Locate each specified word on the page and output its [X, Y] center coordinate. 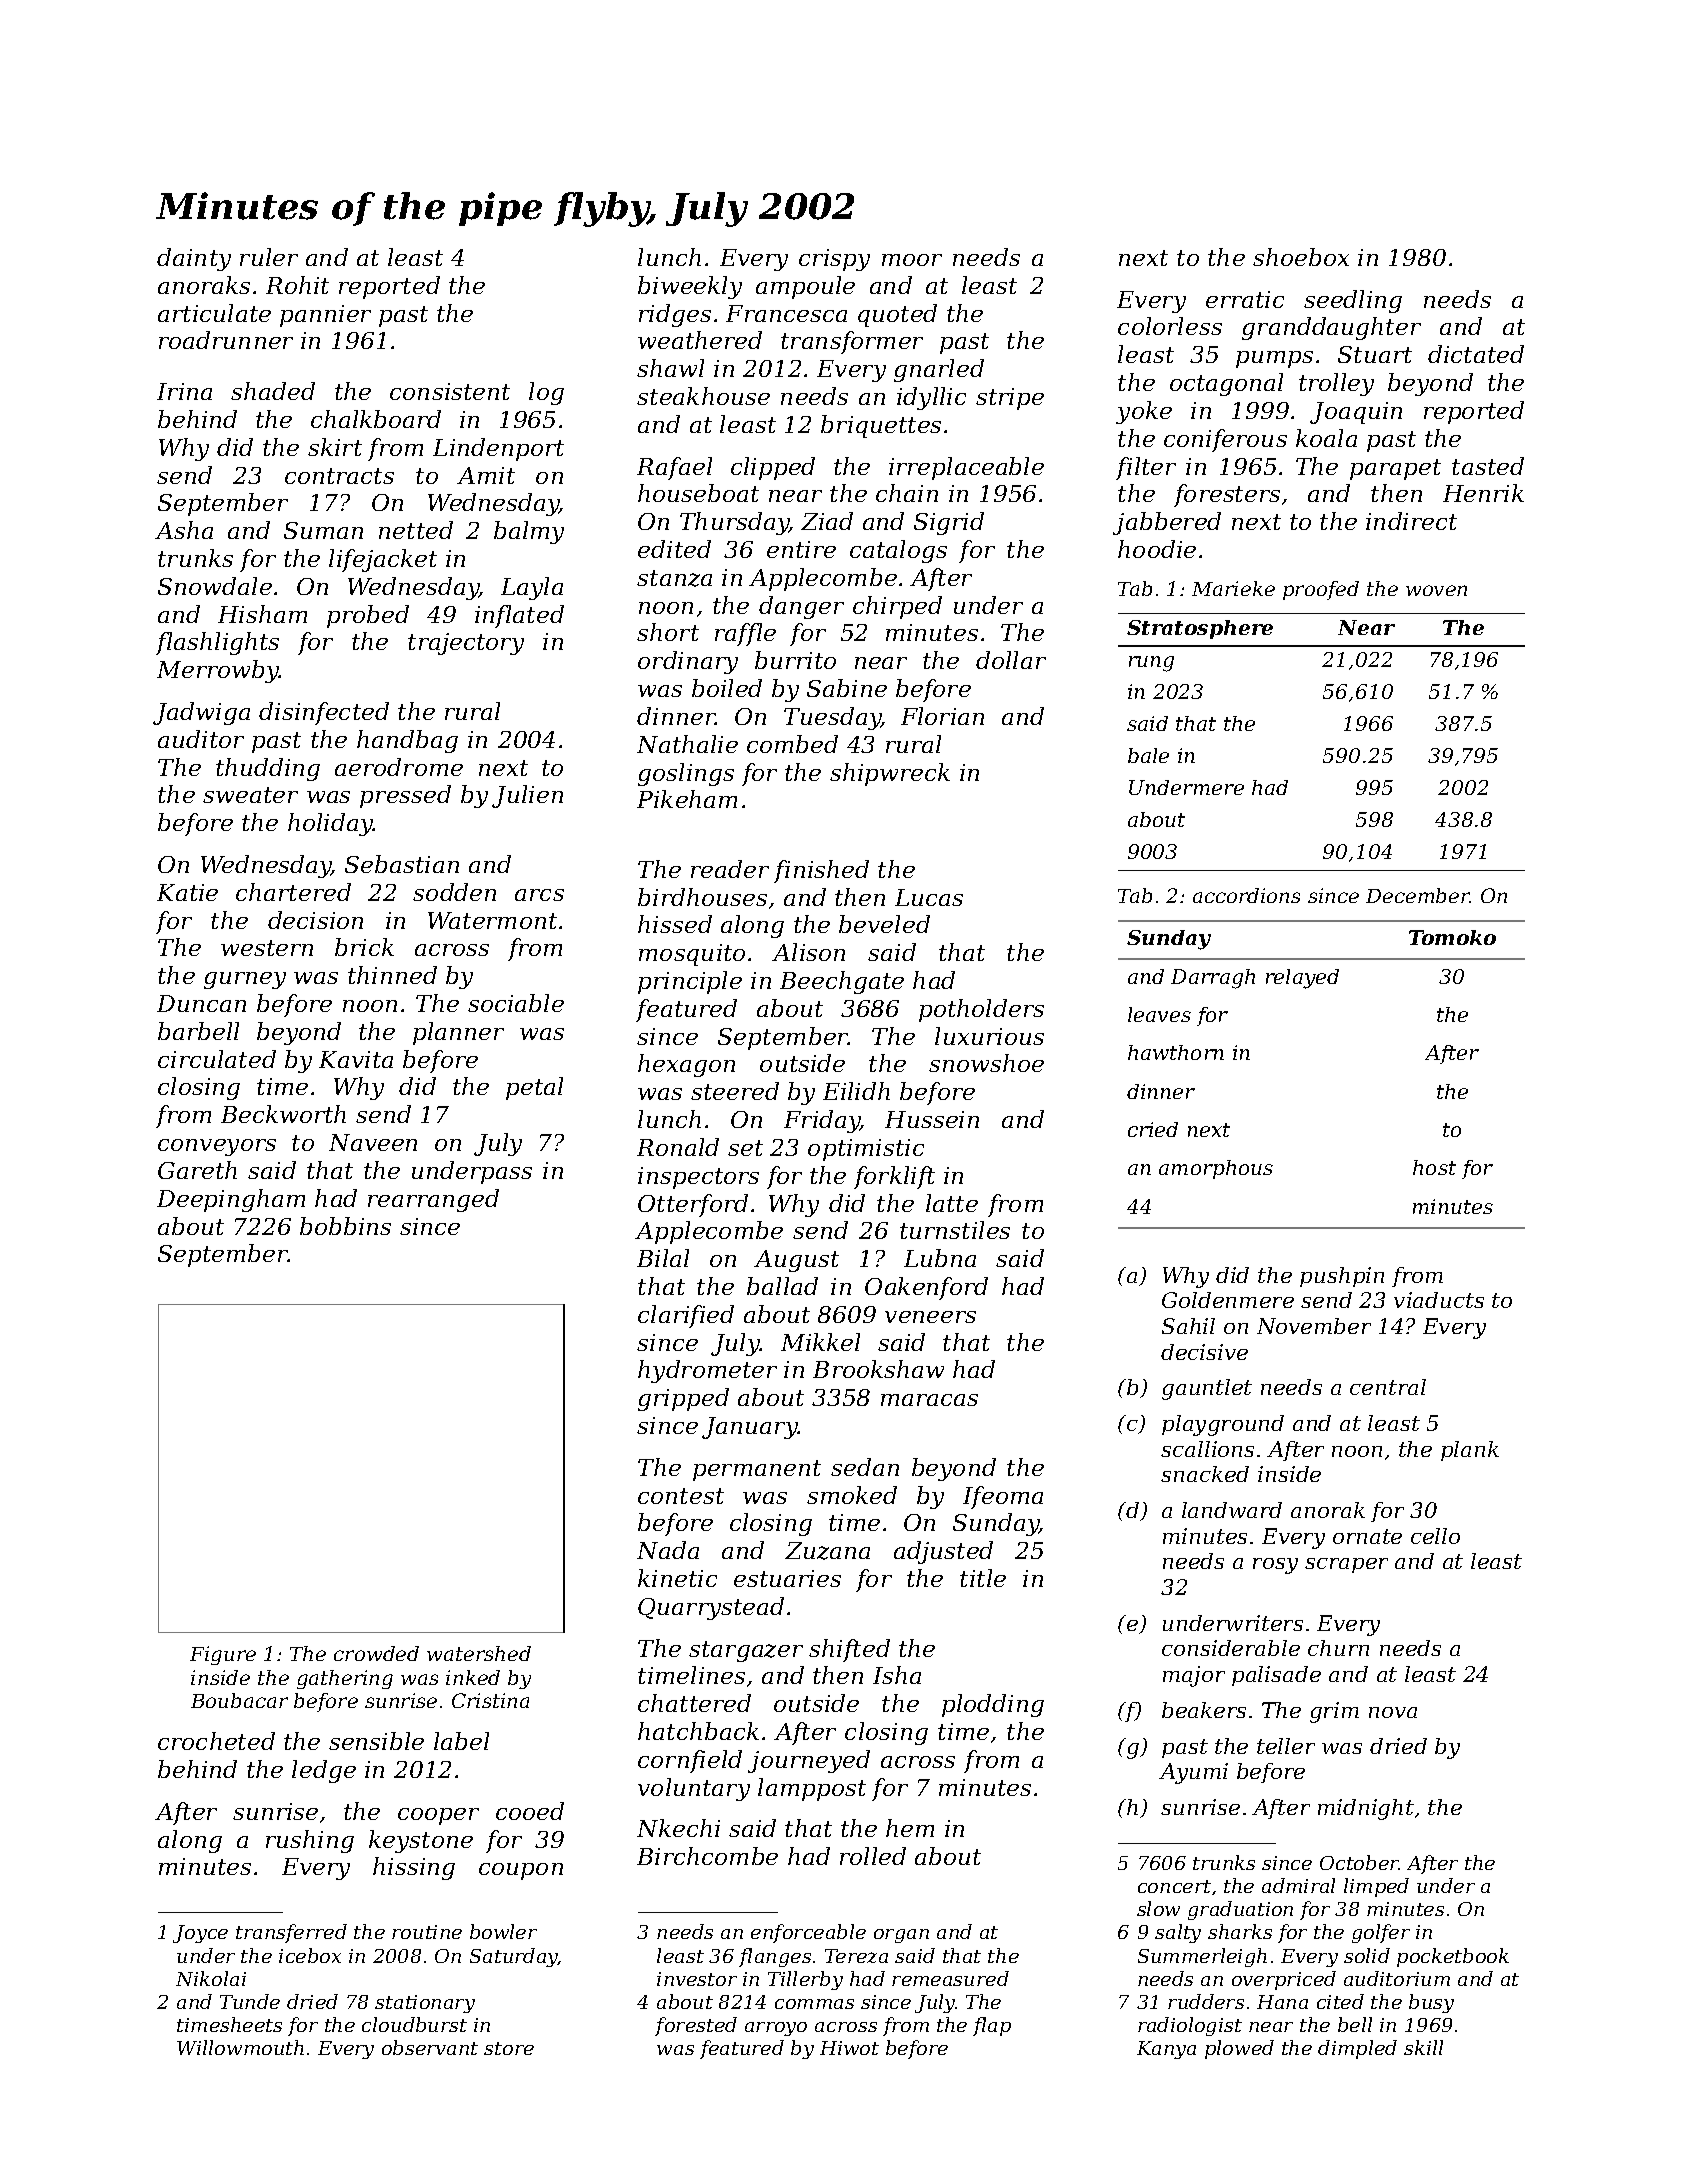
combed [792, 744]
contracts [339, 476]
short [668, 632]
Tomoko [1452, 937]
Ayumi [1193, 1773]
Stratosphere [1200, 629]
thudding [268, 769]
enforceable [808, 1933]
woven [1436, 590]
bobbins [345, 1226]
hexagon [686, 1065]
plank [1470, 1451]
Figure [223, 1655]
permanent [757, 1470]
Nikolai [211, 1978]
